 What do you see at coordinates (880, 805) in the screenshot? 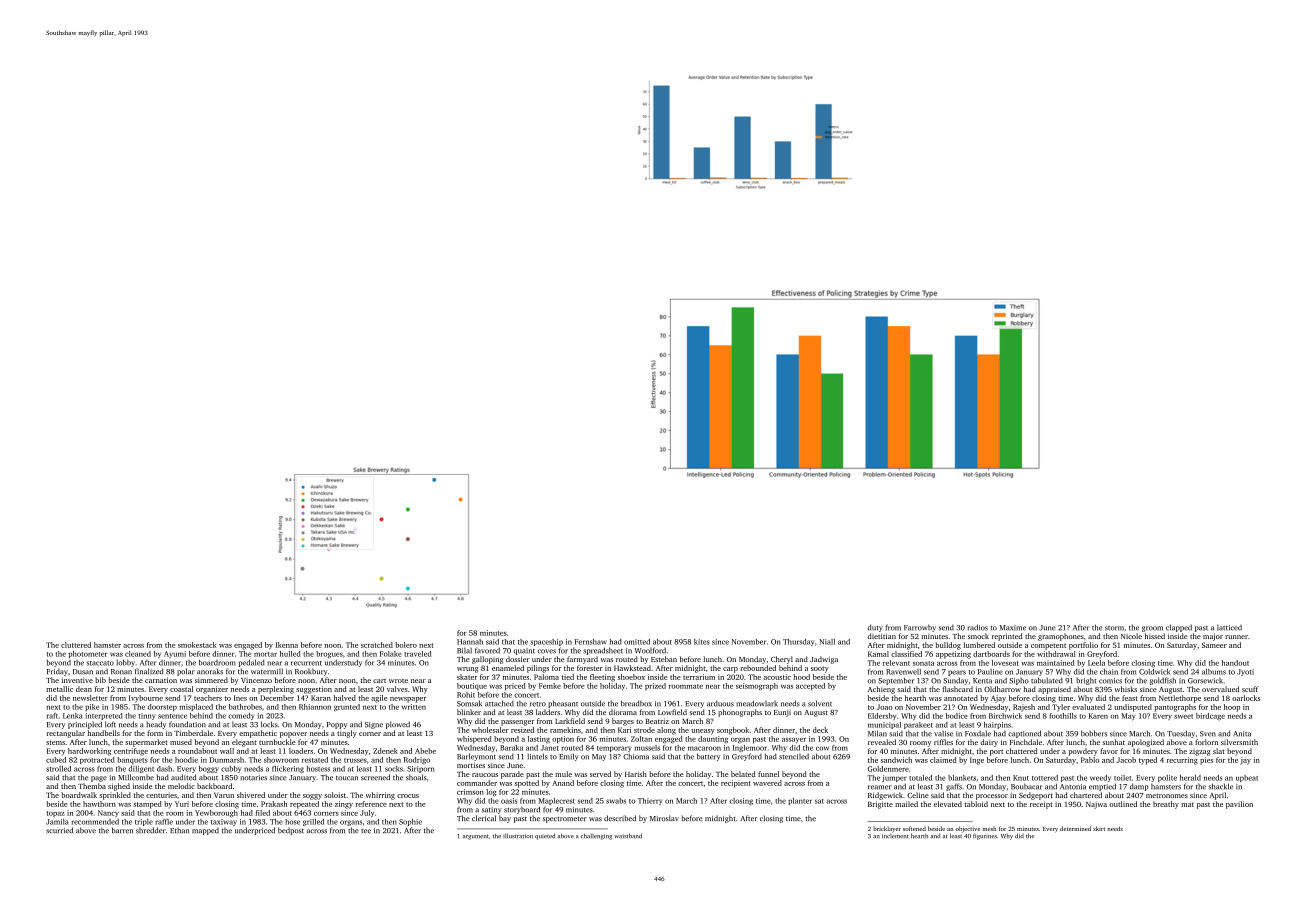
I see `Brigitte` at bounding box center [880, 805].
